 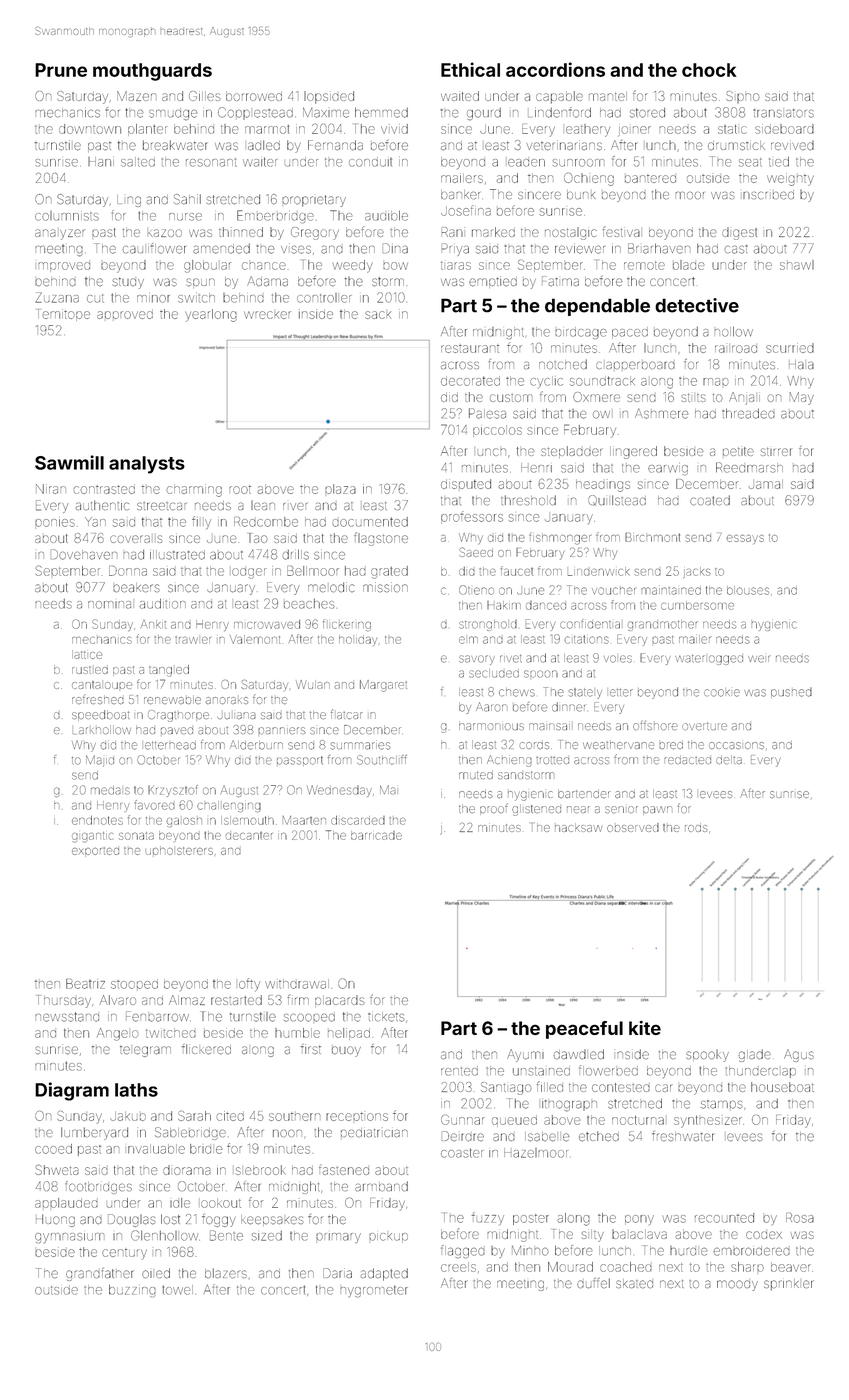 I want to click on veterinarians, so click(x=564, y=145).
